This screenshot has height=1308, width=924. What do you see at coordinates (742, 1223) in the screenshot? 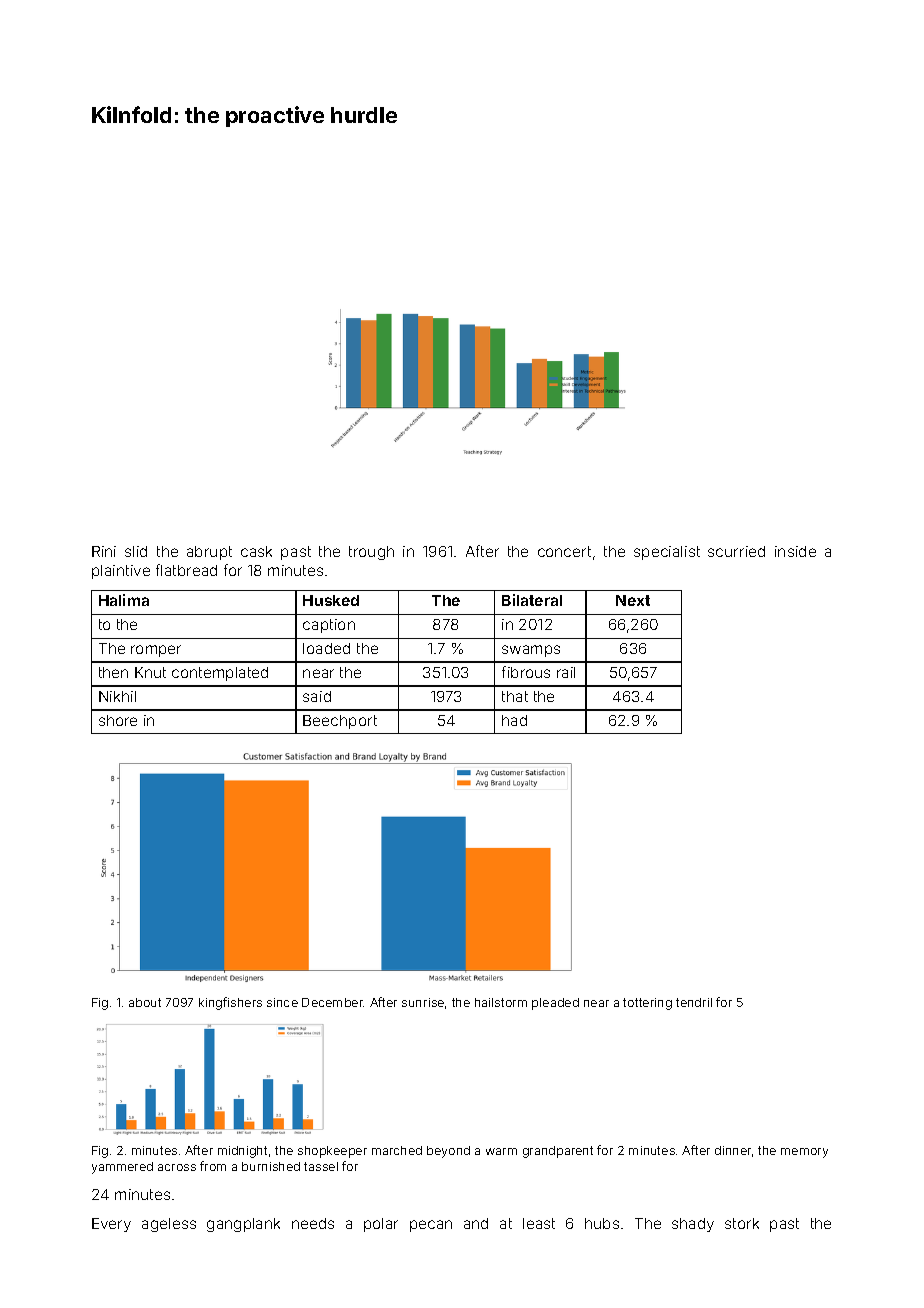
I see `stork` at bounding box center [742, 1223].
